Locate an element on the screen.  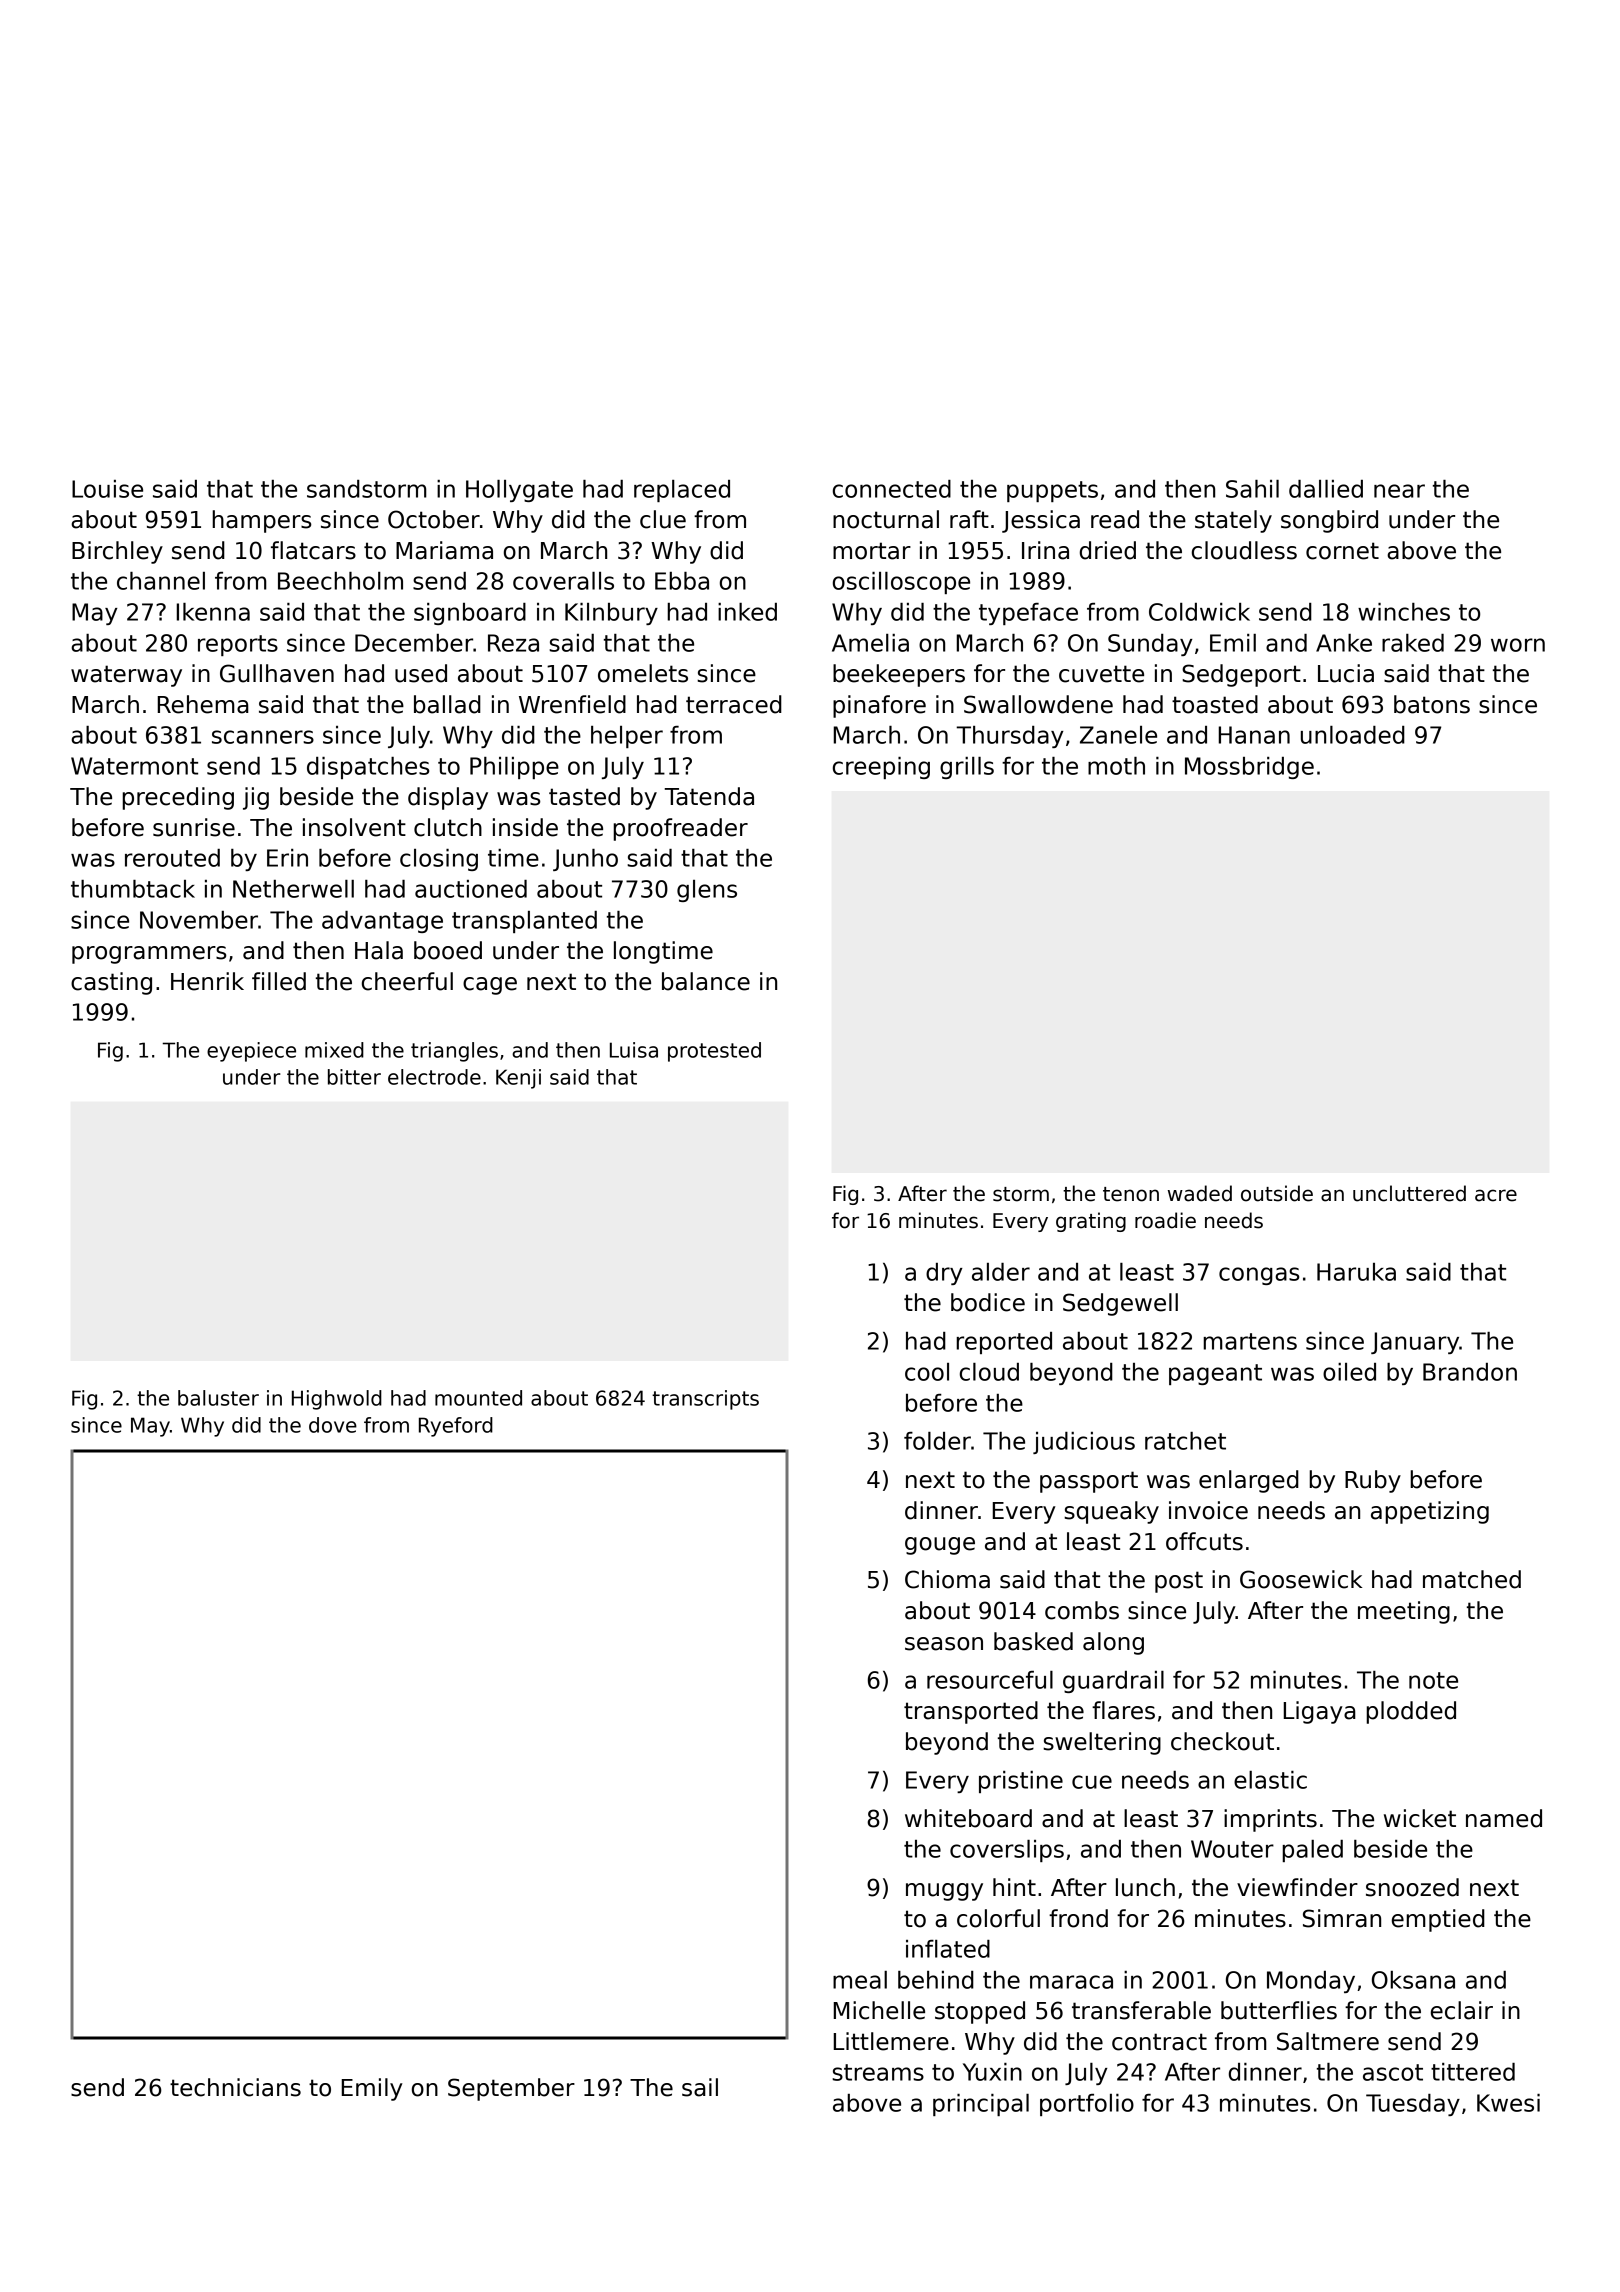
reported is located at coordinates (1004, 1343).
